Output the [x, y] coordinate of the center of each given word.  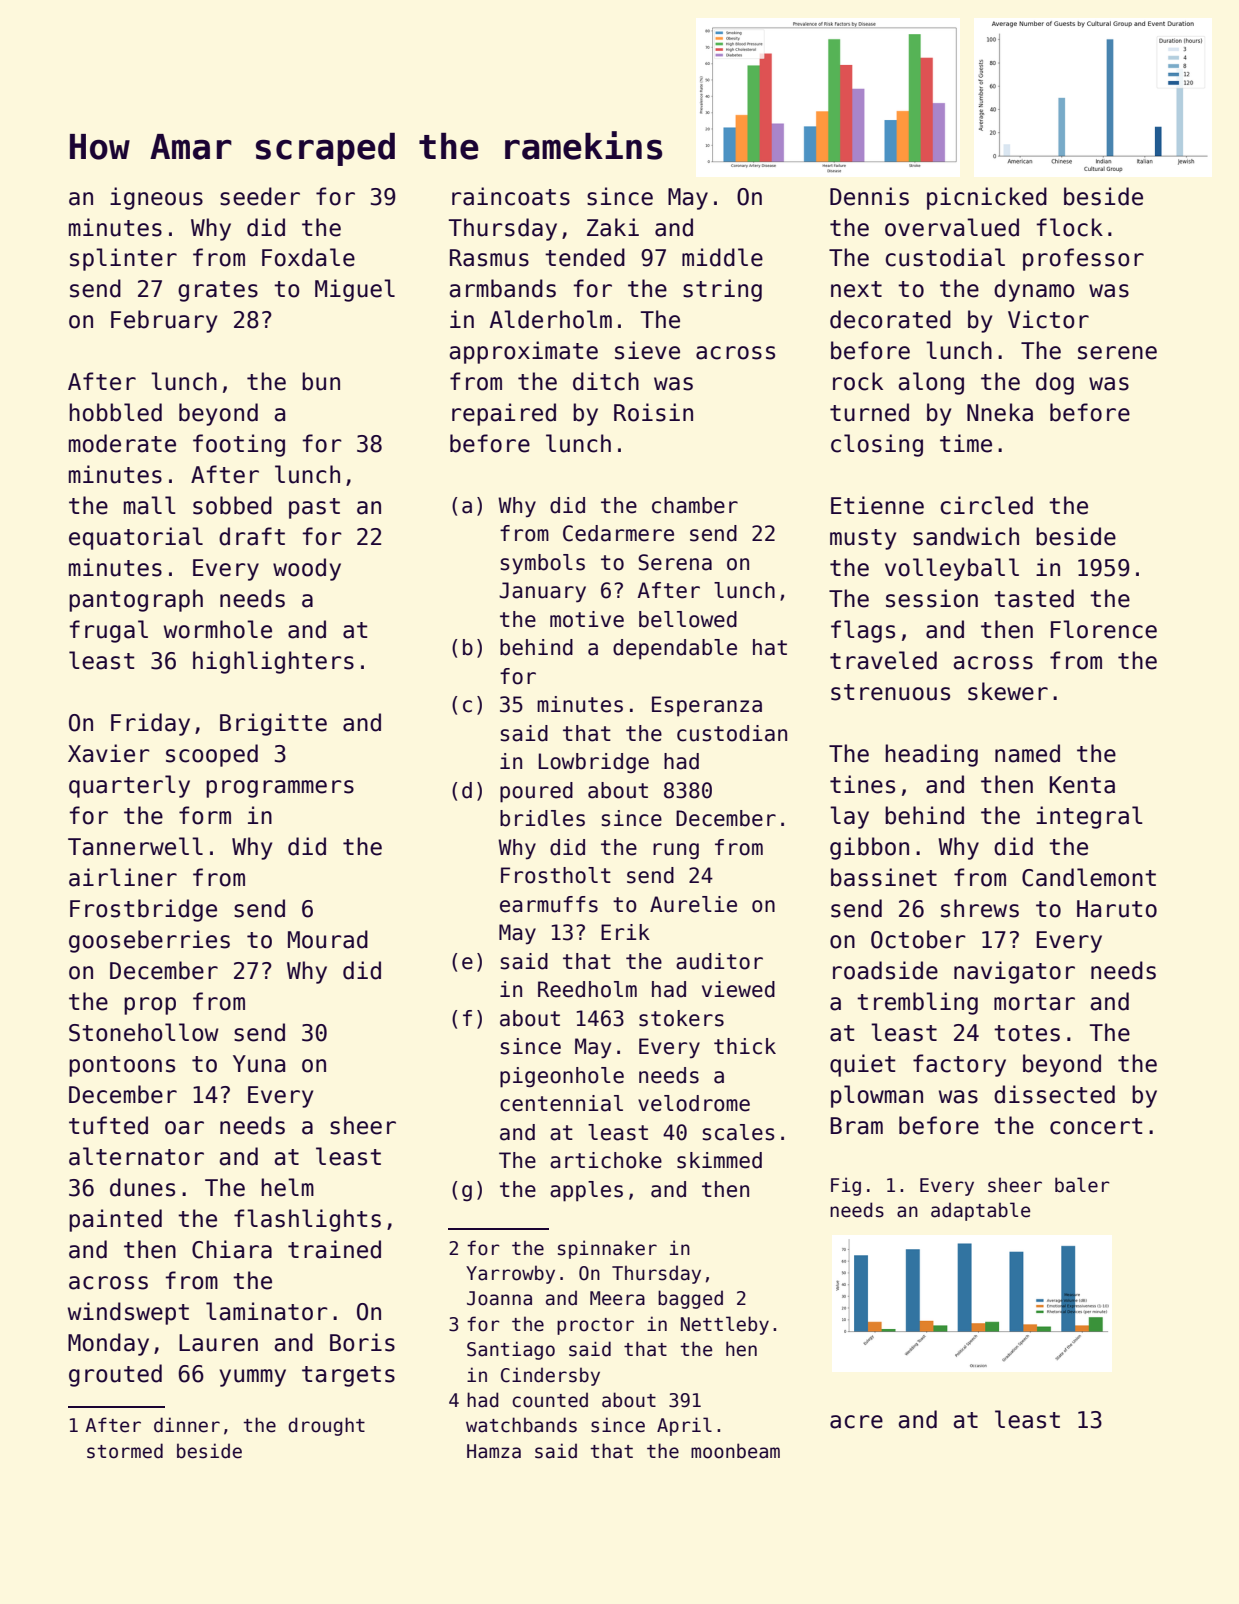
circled [986, 505]
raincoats [511, 196]
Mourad [328, 939]
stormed [125, 1451]
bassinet [884, 877]
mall [150, 505]
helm [287, 1187]
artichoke [606, 1160]
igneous [156, 198]
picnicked [987, 198]
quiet [863, 1065]
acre [856, 1422]
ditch [606, 381]
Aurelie [693, 904]
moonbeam [735, 1451]
